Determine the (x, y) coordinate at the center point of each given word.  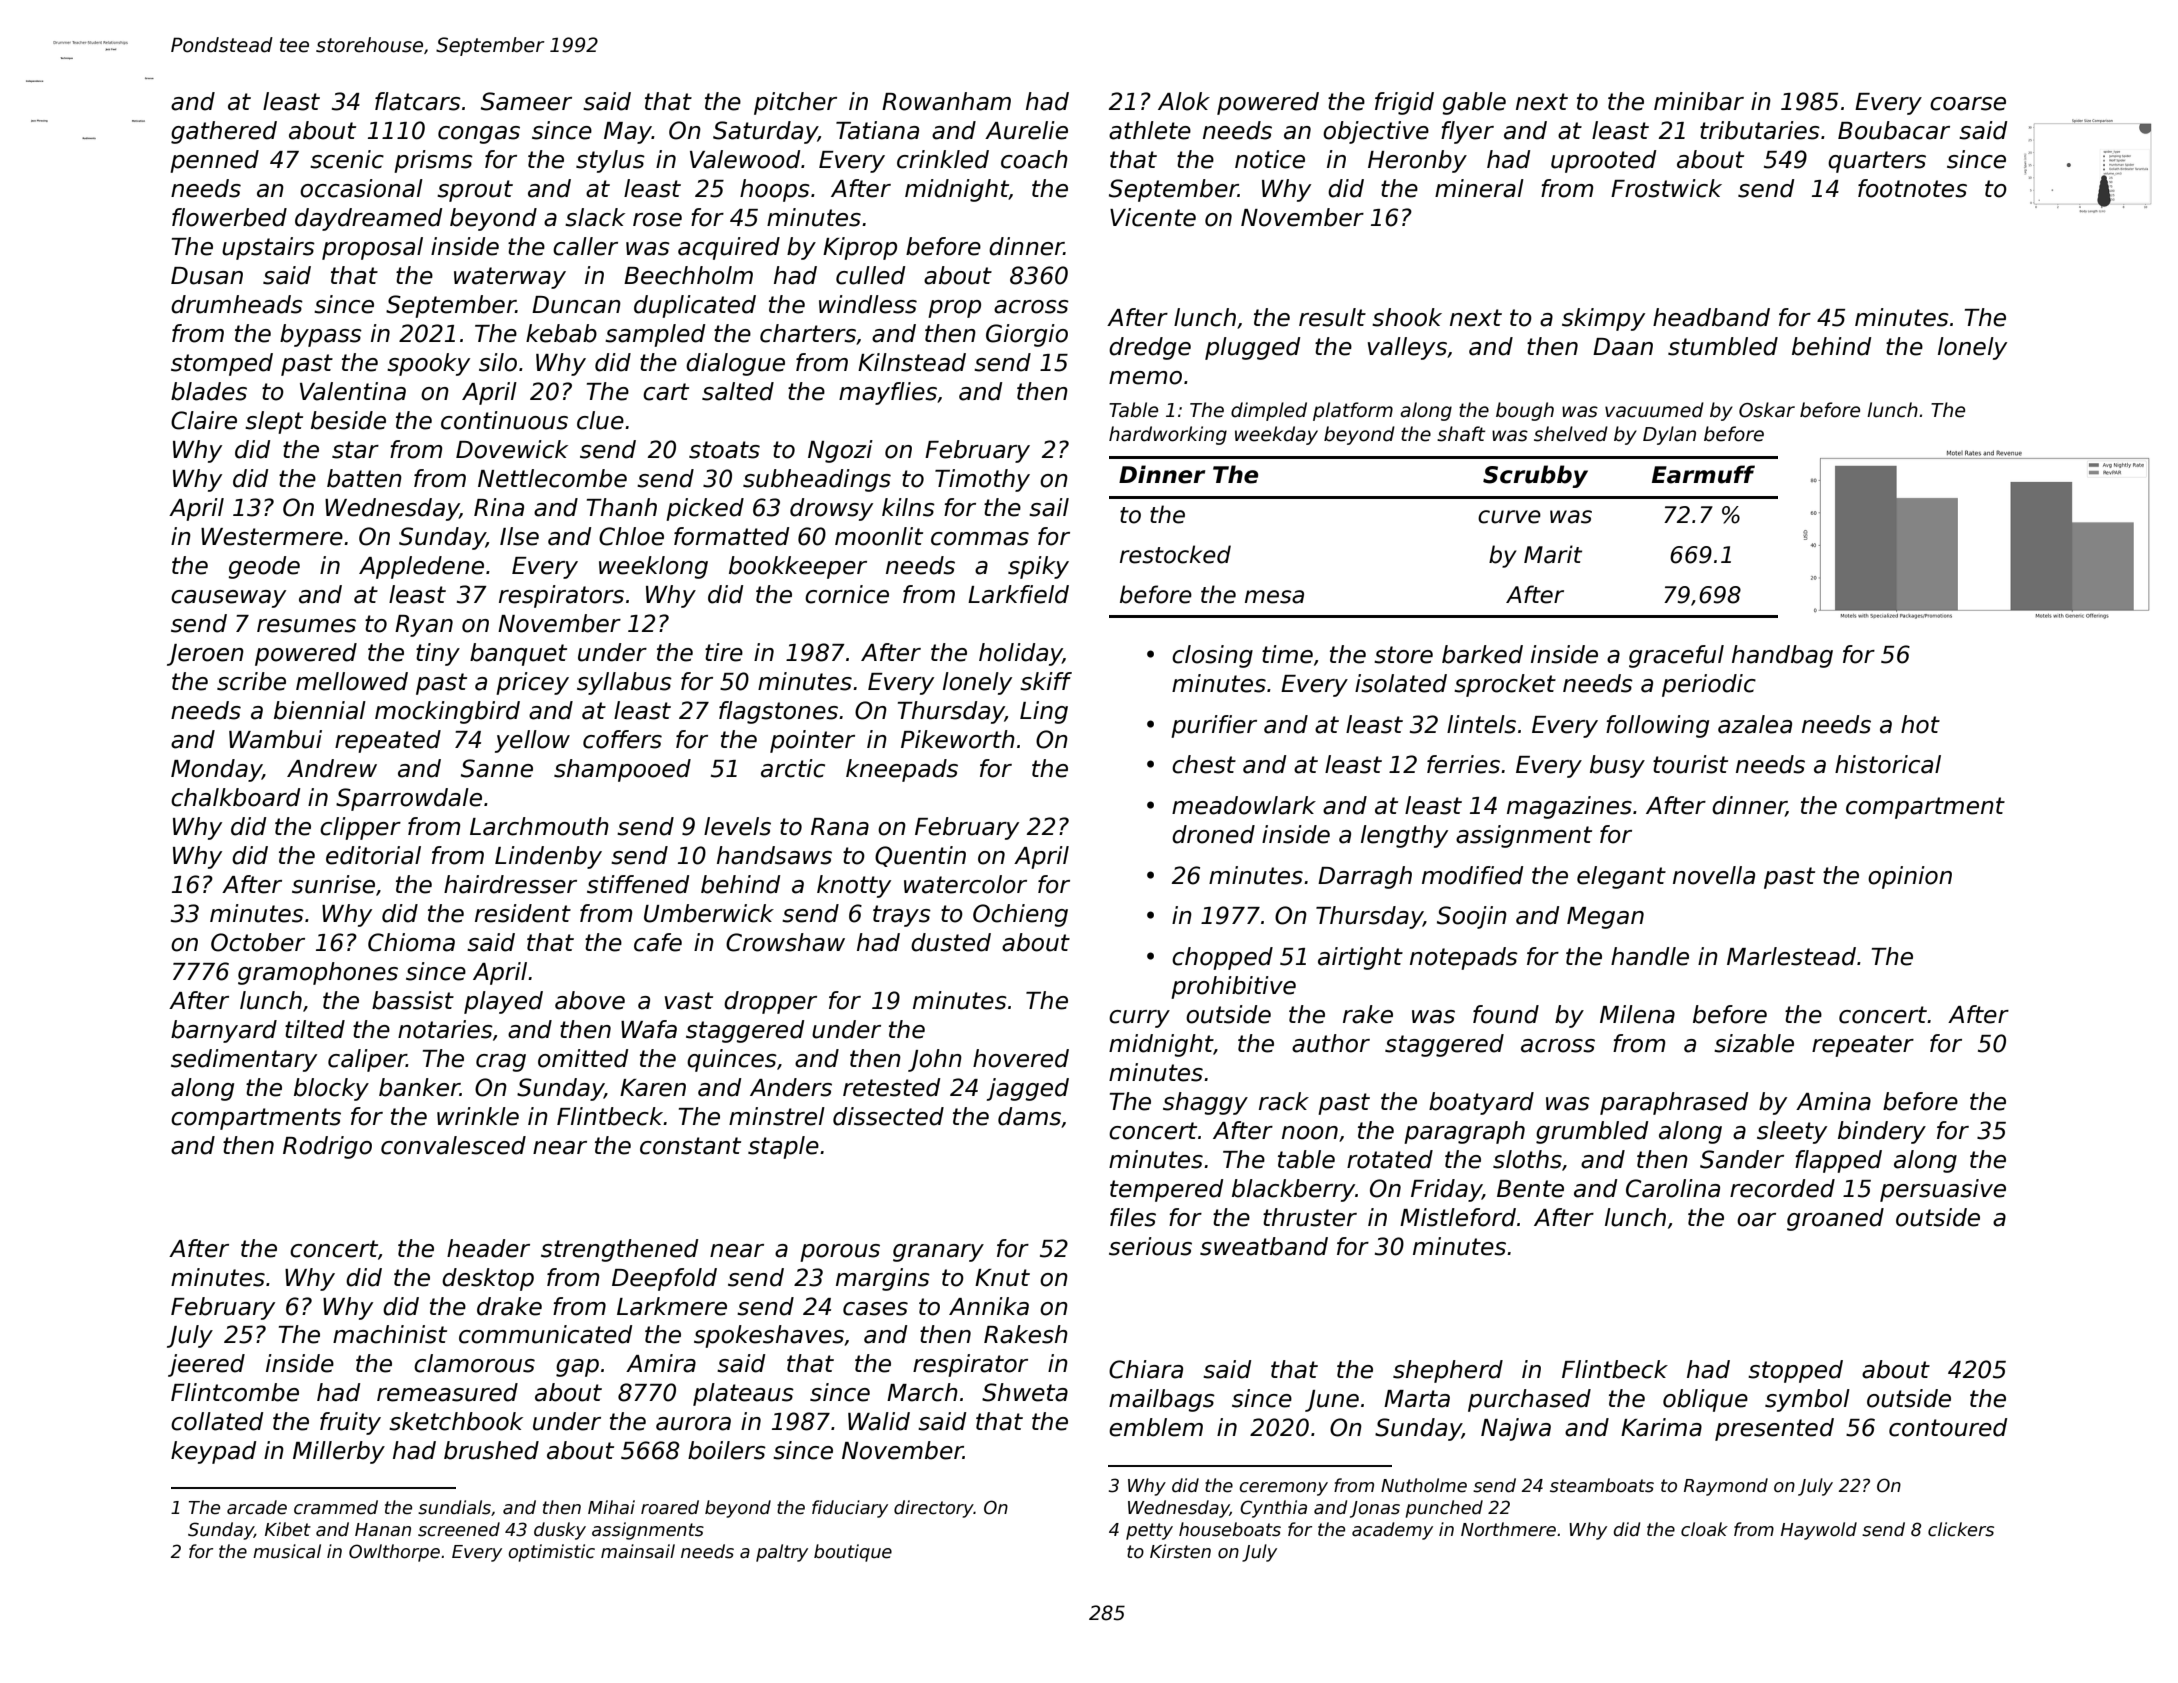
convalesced (453, 1145)
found (1506, 1014)
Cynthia (1273, 1509)
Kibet (288, 1529)
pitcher (795, 103)
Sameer (526, 101)
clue (600, 420)
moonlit (879, 536)
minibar (1699, 101)
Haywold (1819, 1531)
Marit (1553, 554)
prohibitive (1233, 987)
